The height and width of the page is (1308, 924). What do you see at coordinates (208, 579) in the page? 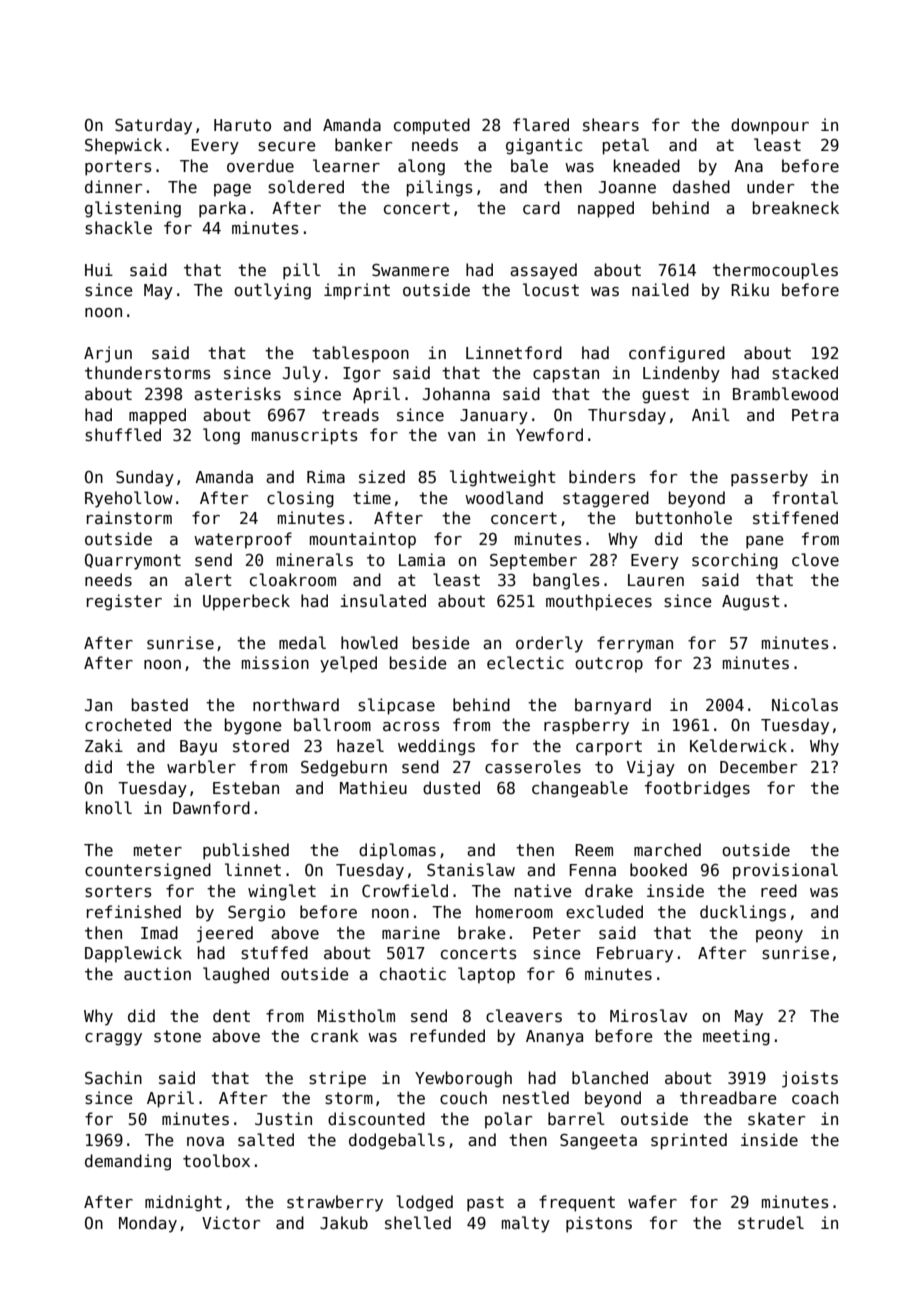
I see `alert` at bounding box center [208, 579].
